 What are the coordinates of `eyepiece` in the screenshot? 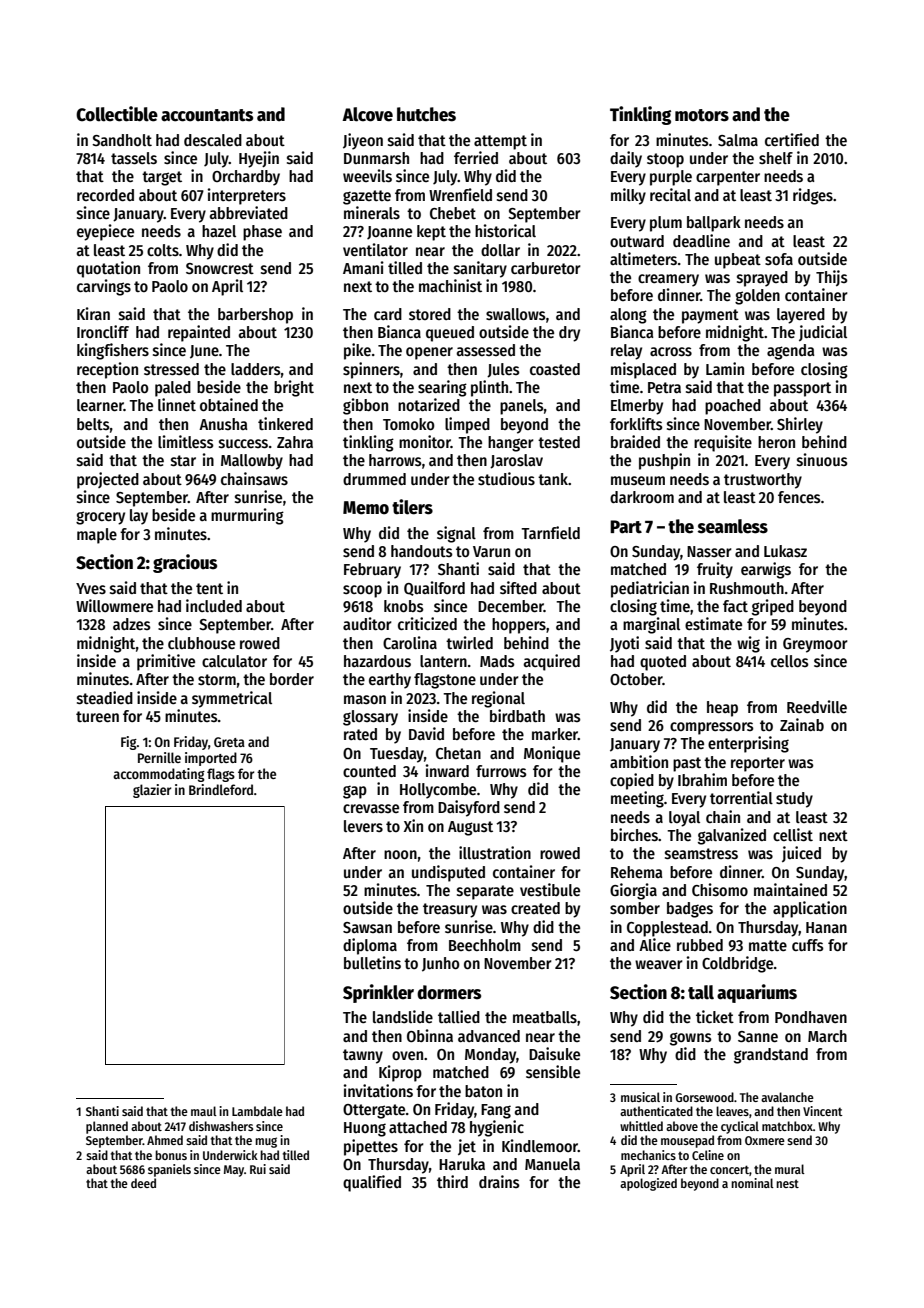 It's located at (105, 232).
